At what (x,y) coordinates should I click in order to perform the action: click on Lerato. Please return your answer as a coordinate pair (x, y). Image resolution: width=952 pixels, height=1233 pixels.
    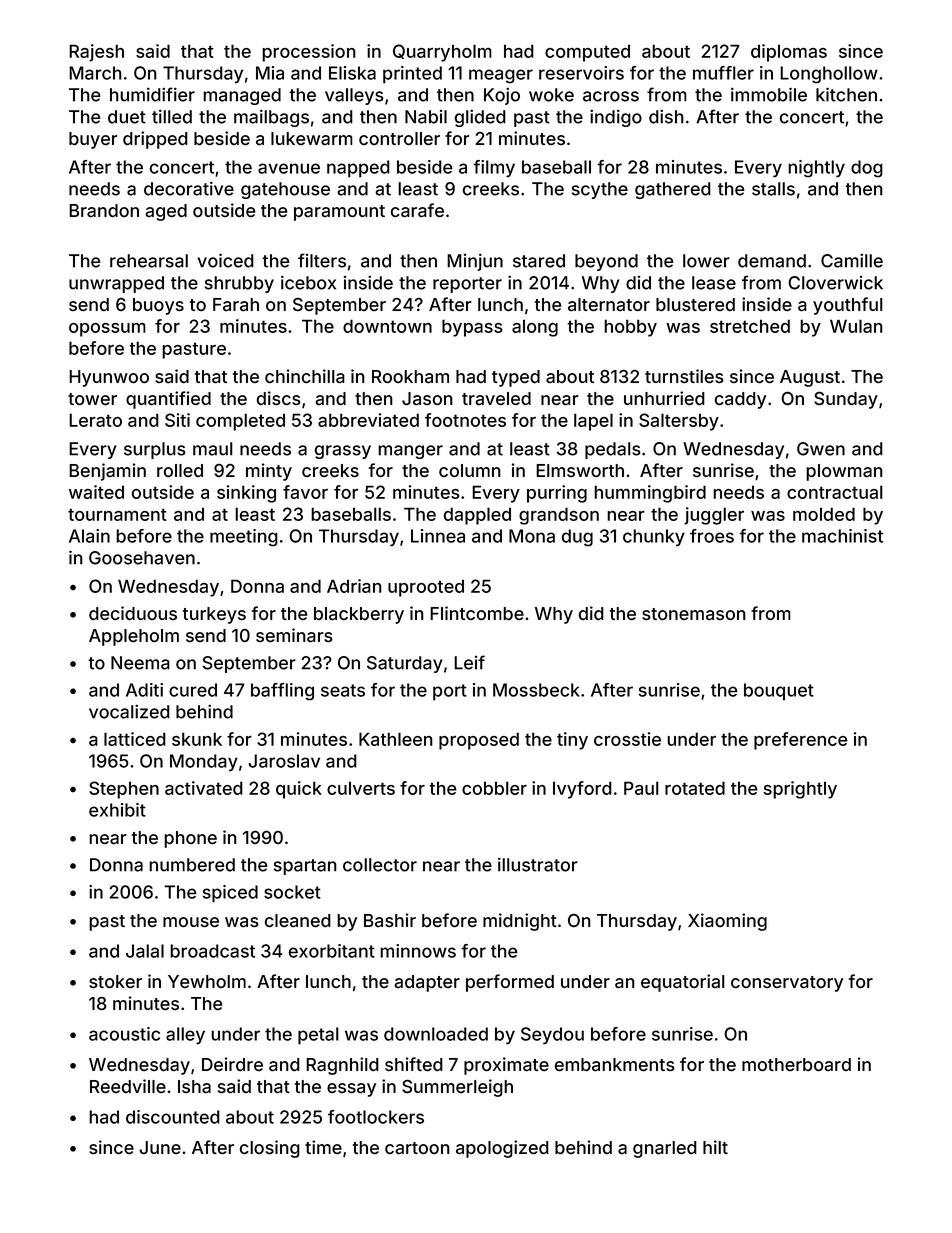
    Looking at the image, I should click on (95, 420).
